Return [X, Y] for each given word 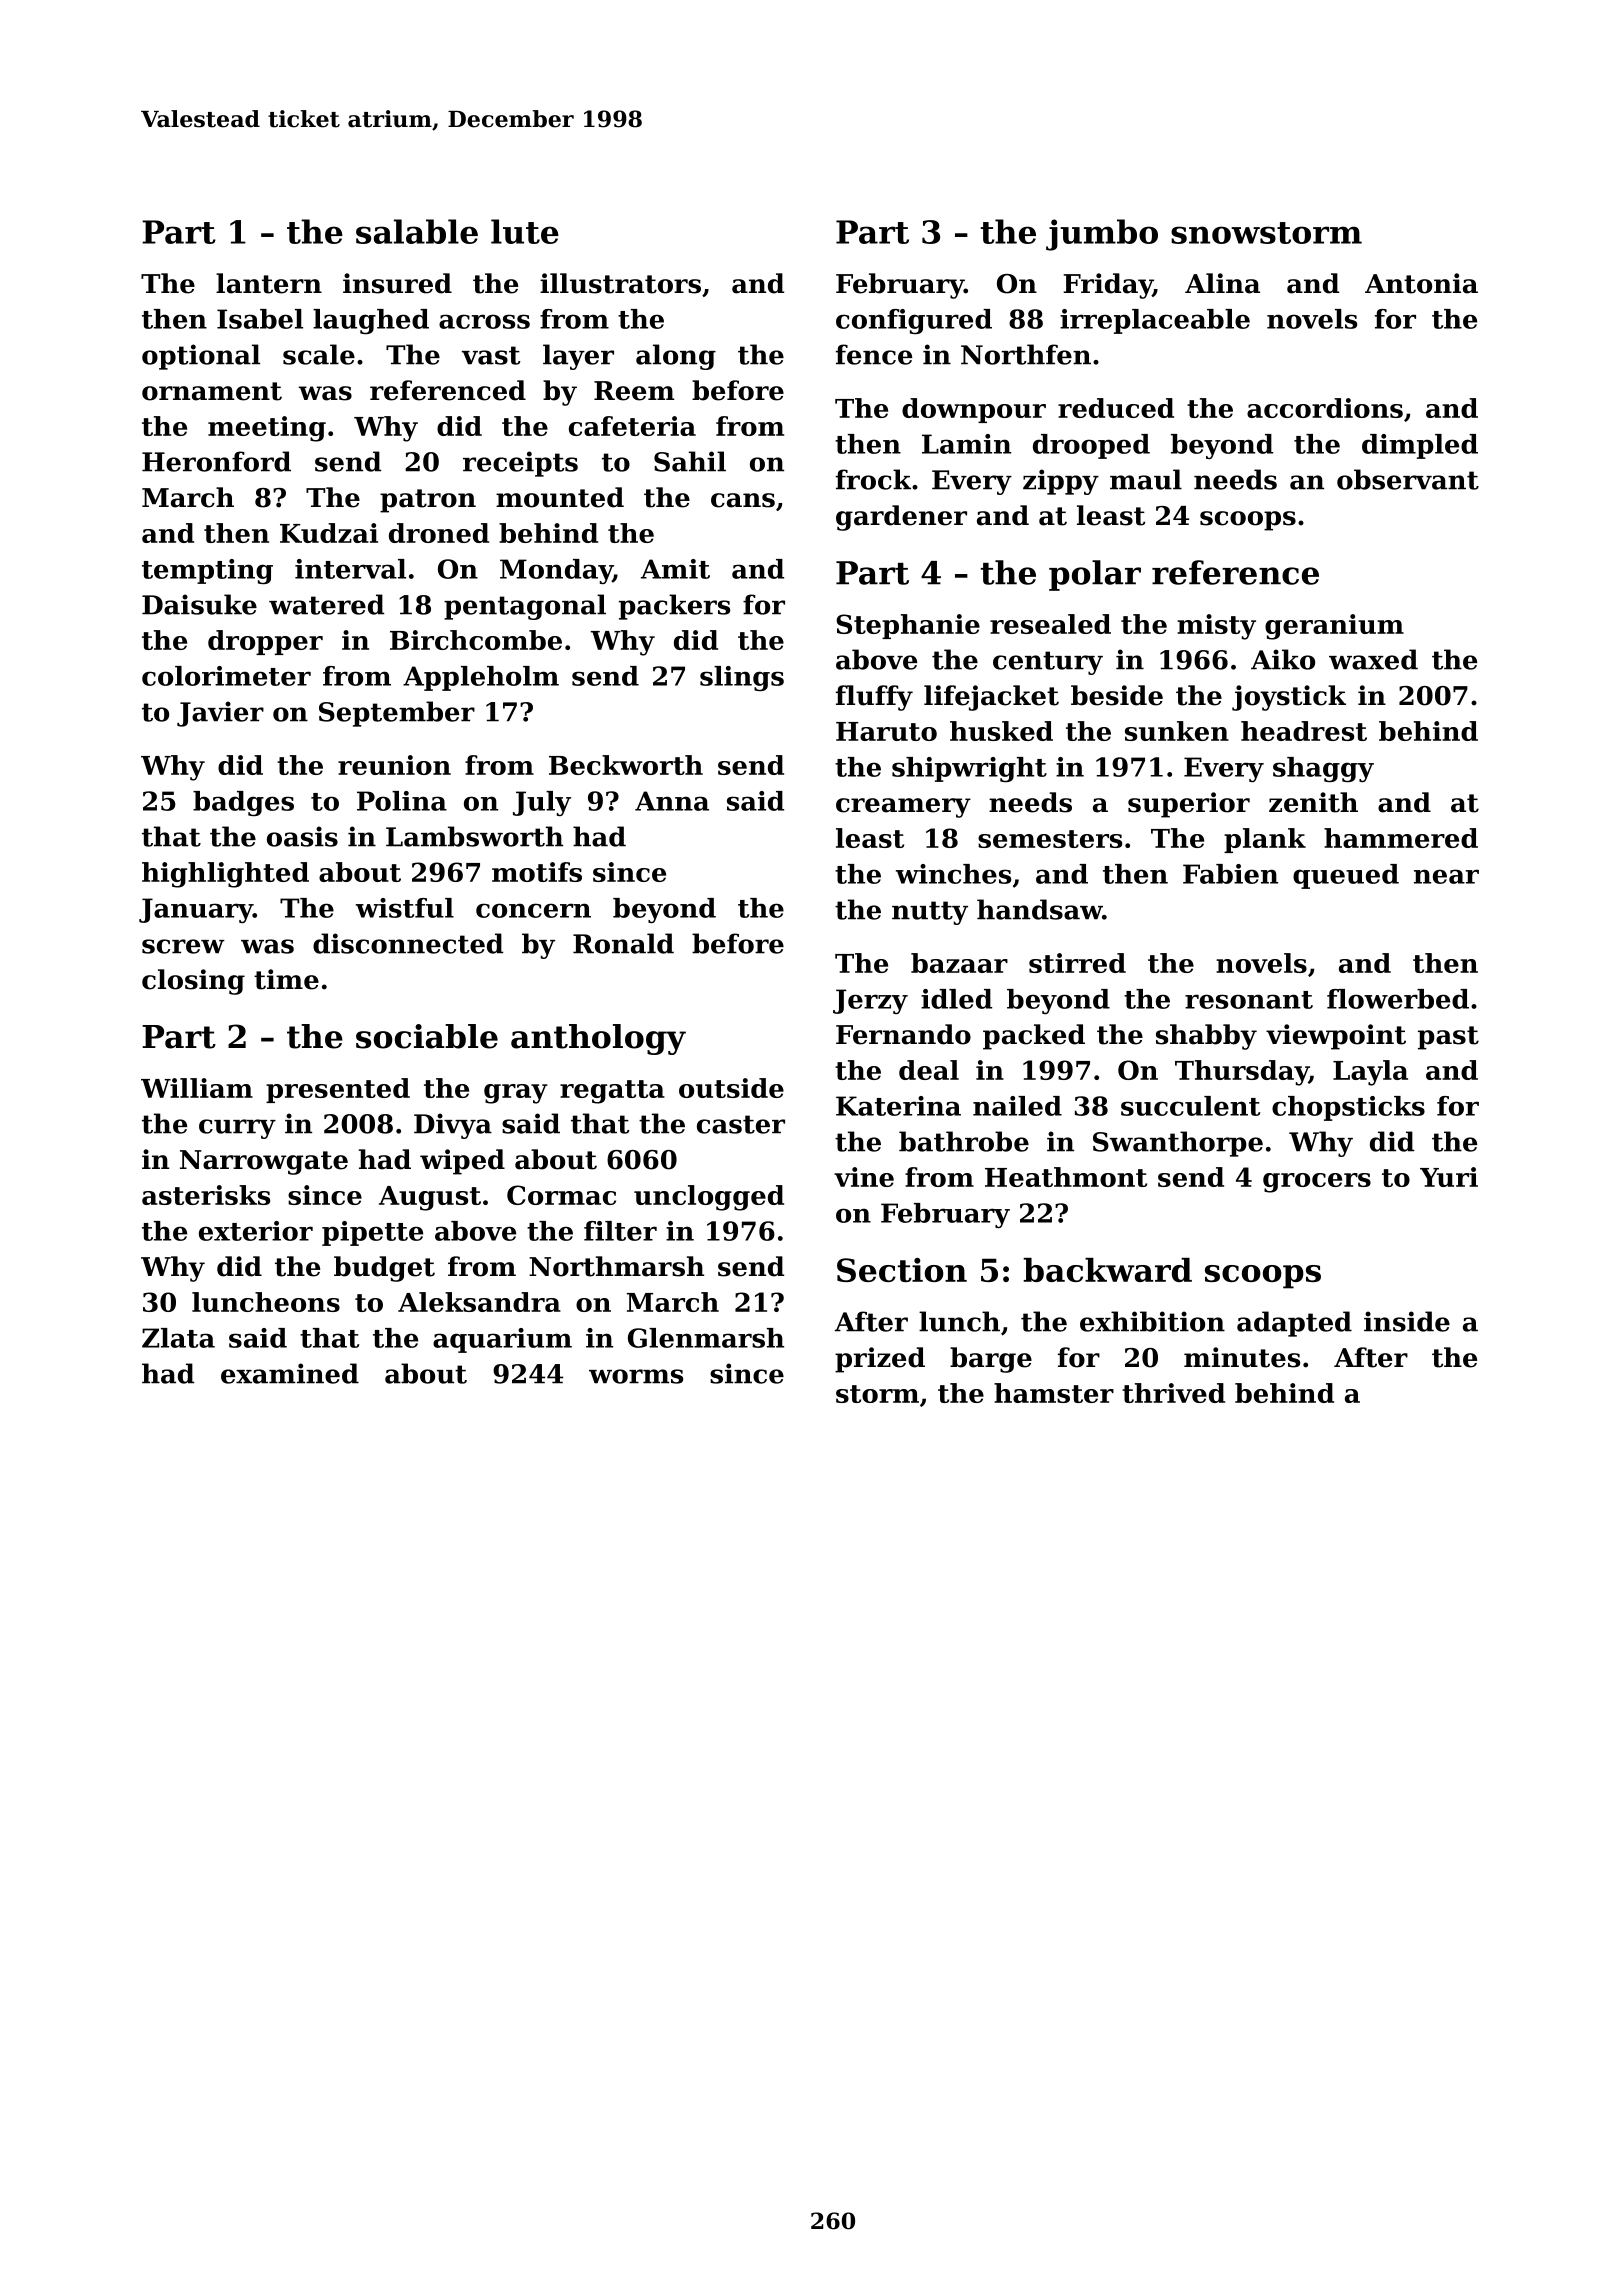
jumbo [1102, 235]
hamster [1054, 1393]
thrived [1173, 1393]
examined [290, 1373]
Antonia [1421, 283]
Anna [672, 801]
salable [417, 231]
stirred [1077, 963]
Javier [220, 714]
